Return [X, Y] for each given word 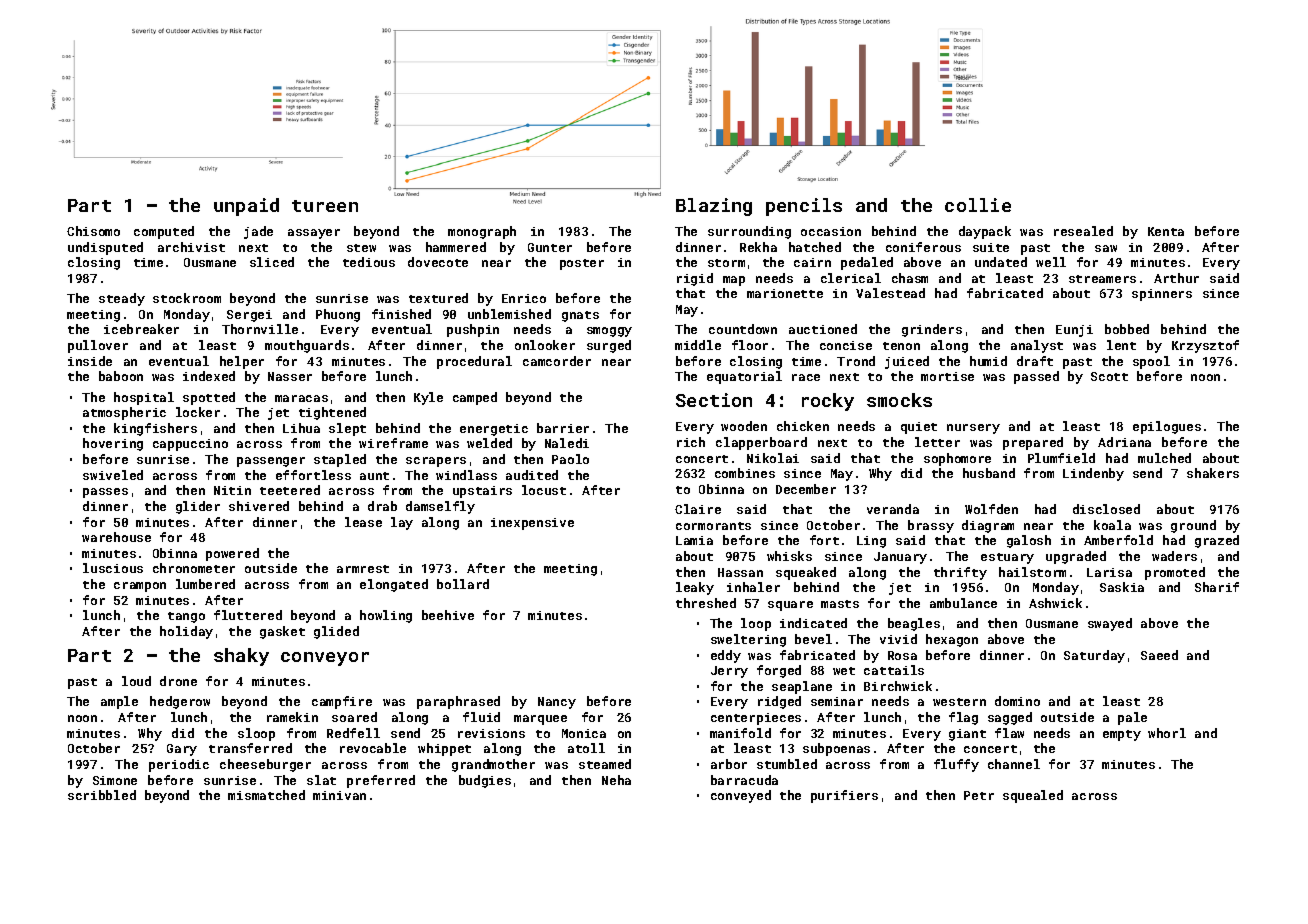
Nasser [290, 376]
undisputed [105, 248]
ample [119, 702]
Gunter [550, 247]
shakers [1213, 473]
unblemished [509, 314]
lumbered [205, 584]
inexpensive [532, 524]
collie [978, 205]
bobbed [1127, 329]
